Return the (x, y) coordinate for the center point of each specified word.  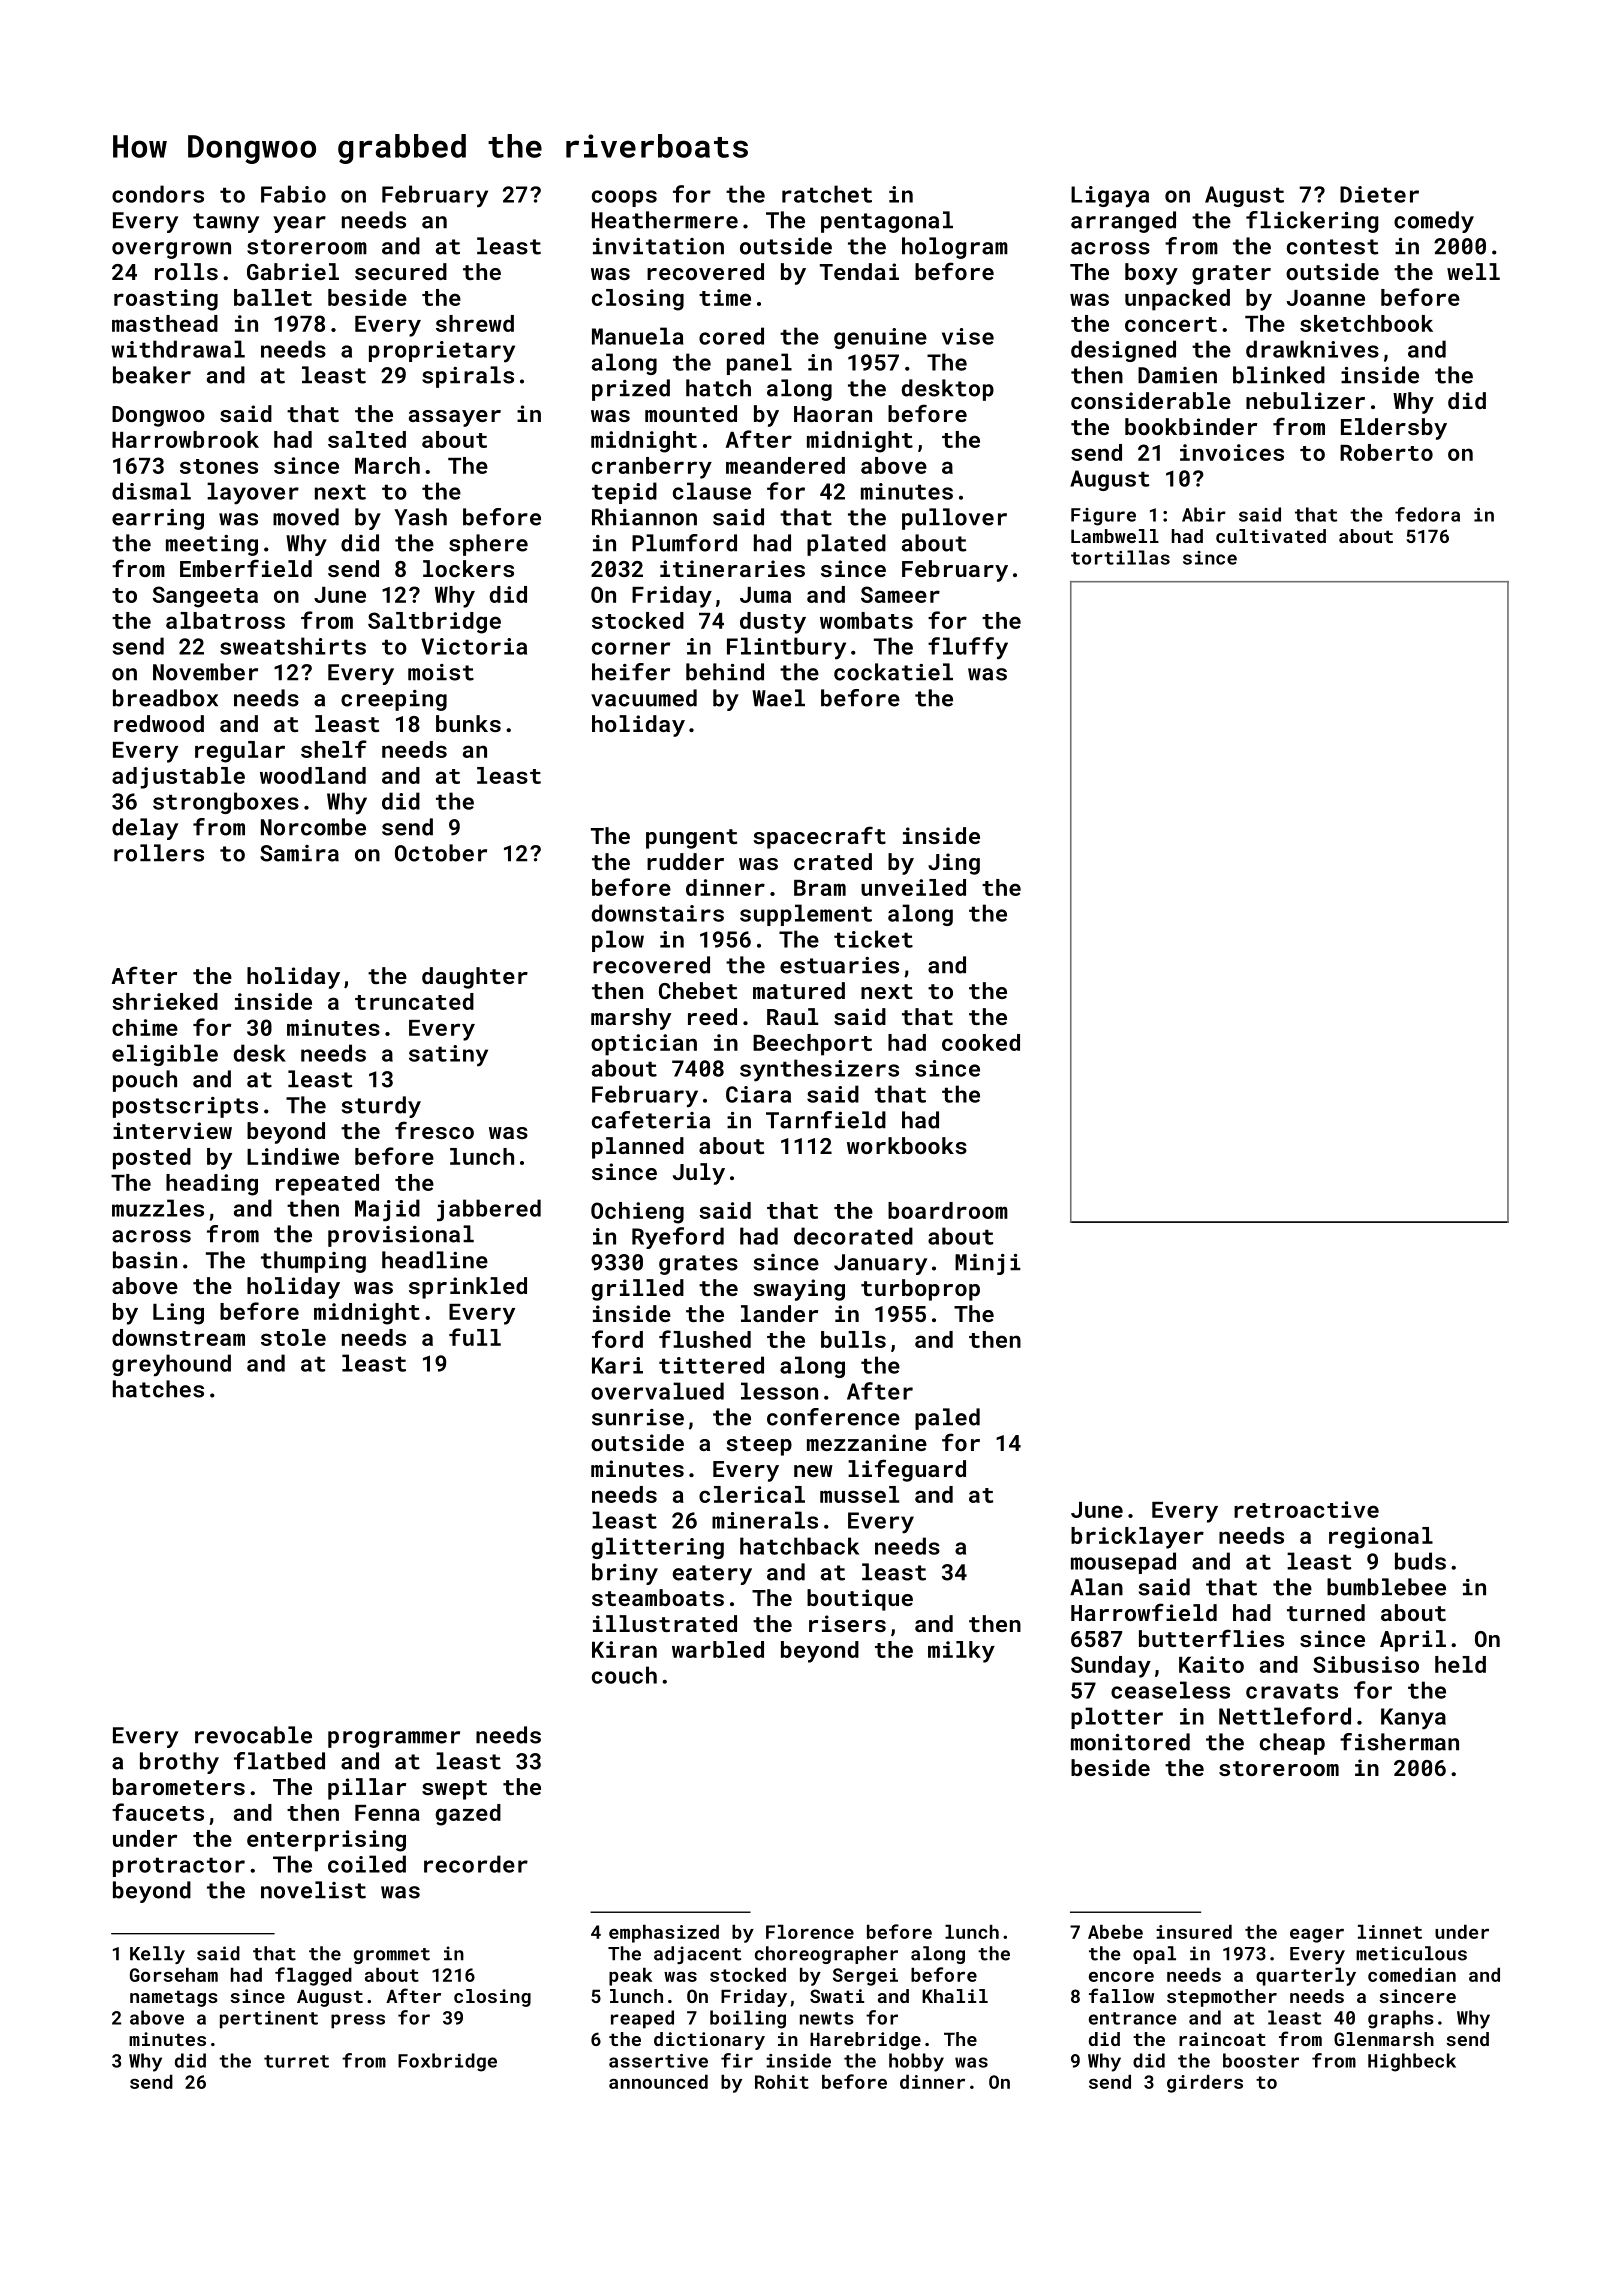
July (699, 1174)
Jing (954, 864)
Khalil (955, 1996)
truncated (414, 1001)
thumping (313, 1262)
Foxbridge (447, 2062)
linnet (1390, 1932)
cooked (981, 1042)
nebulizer (1305, 400)
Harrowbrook (185, 439)
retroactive (1306, 1509)
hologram (955, 248)
